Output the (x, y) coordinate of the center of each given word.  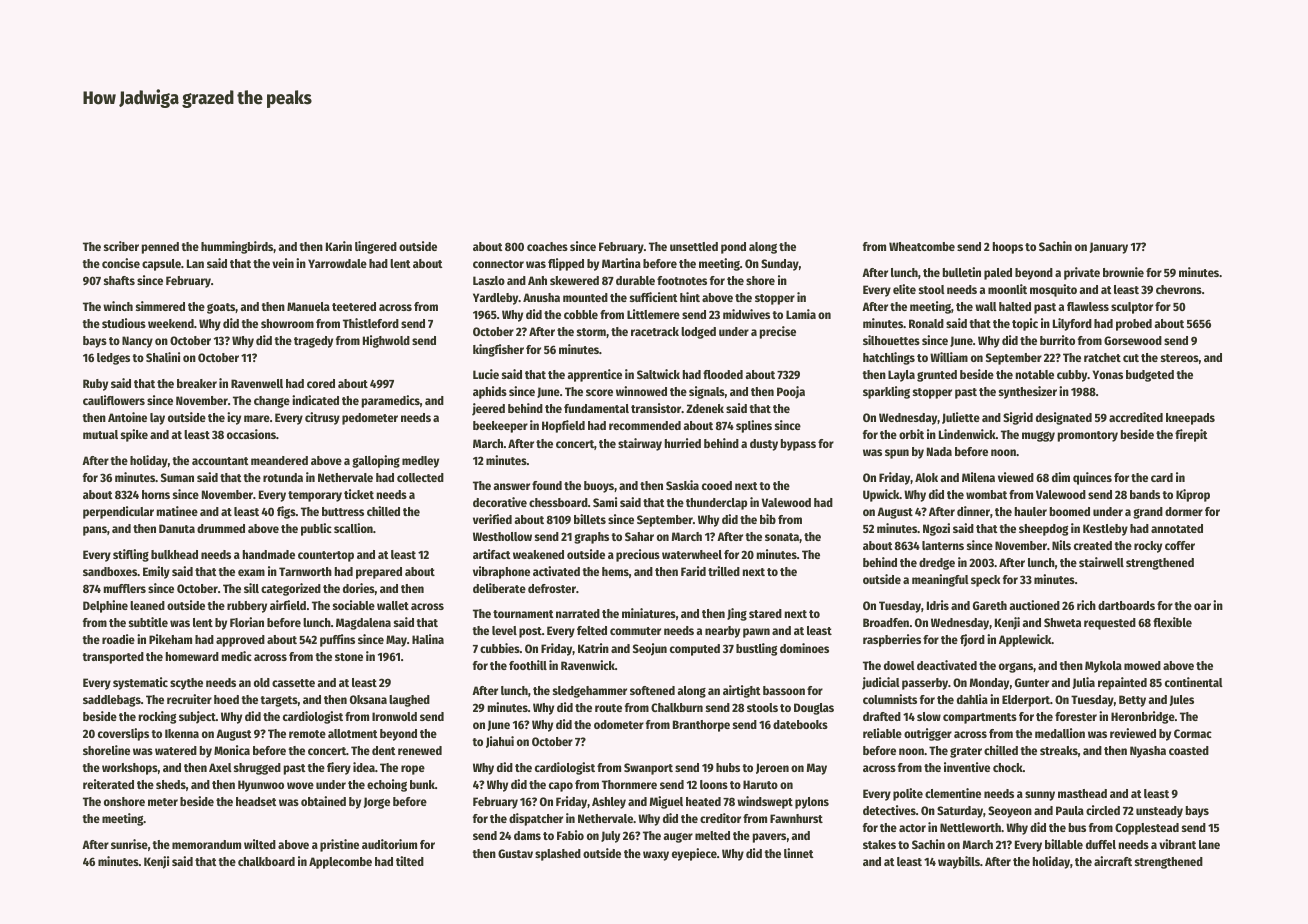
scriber (121, 246)
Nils (1061, 545)
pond (733, 248)
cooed (717, 485)
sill (251, 588)
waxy (656, 856)
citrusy (322, 418)
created (1093, 545)
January (1109, 248)
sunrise (129, 844)
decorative (500, 502)
